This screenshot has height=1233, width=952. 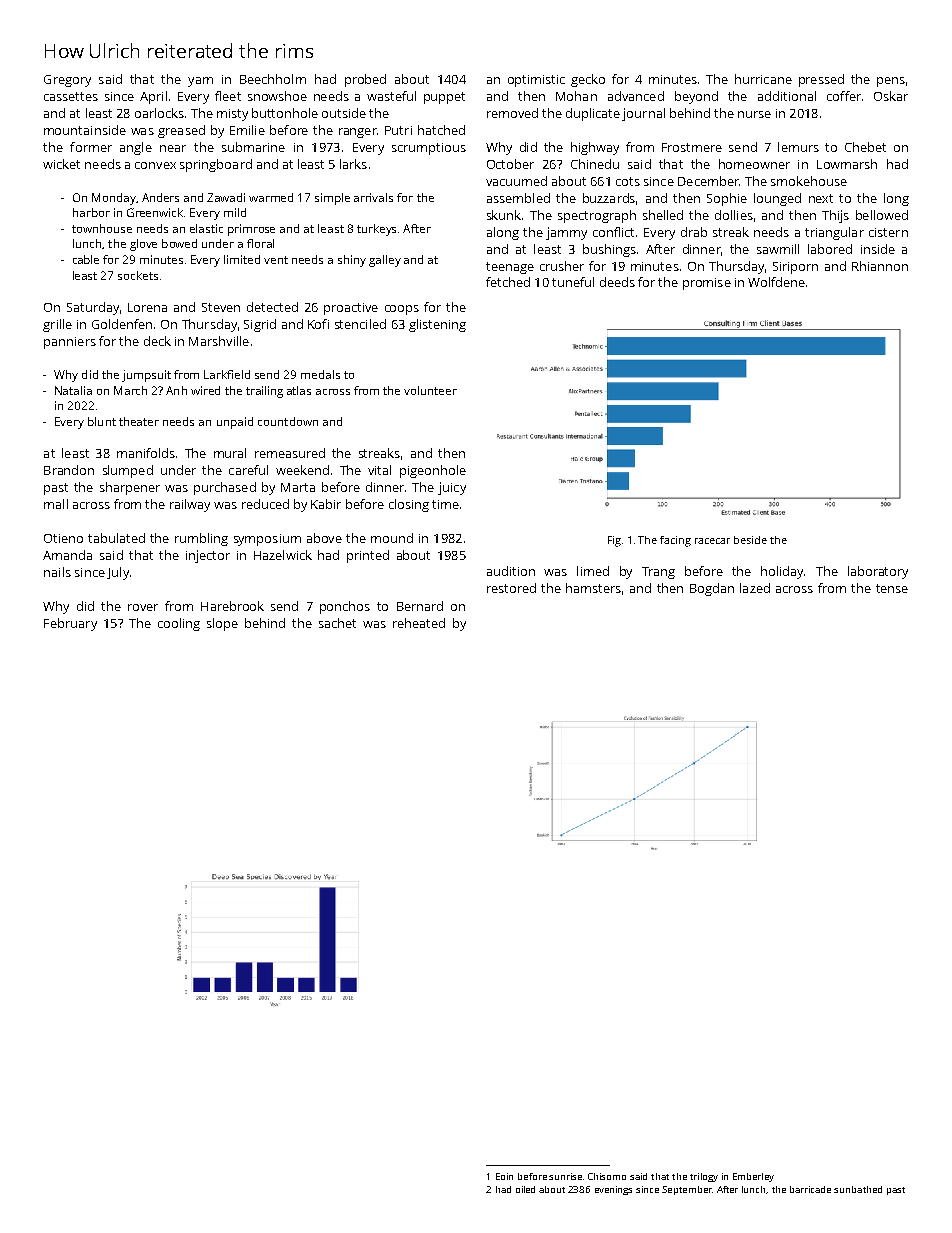 What do you see at coordinates (755, 588) in the screenshot?
I see `lazed` at bounding box center [755, 588].
